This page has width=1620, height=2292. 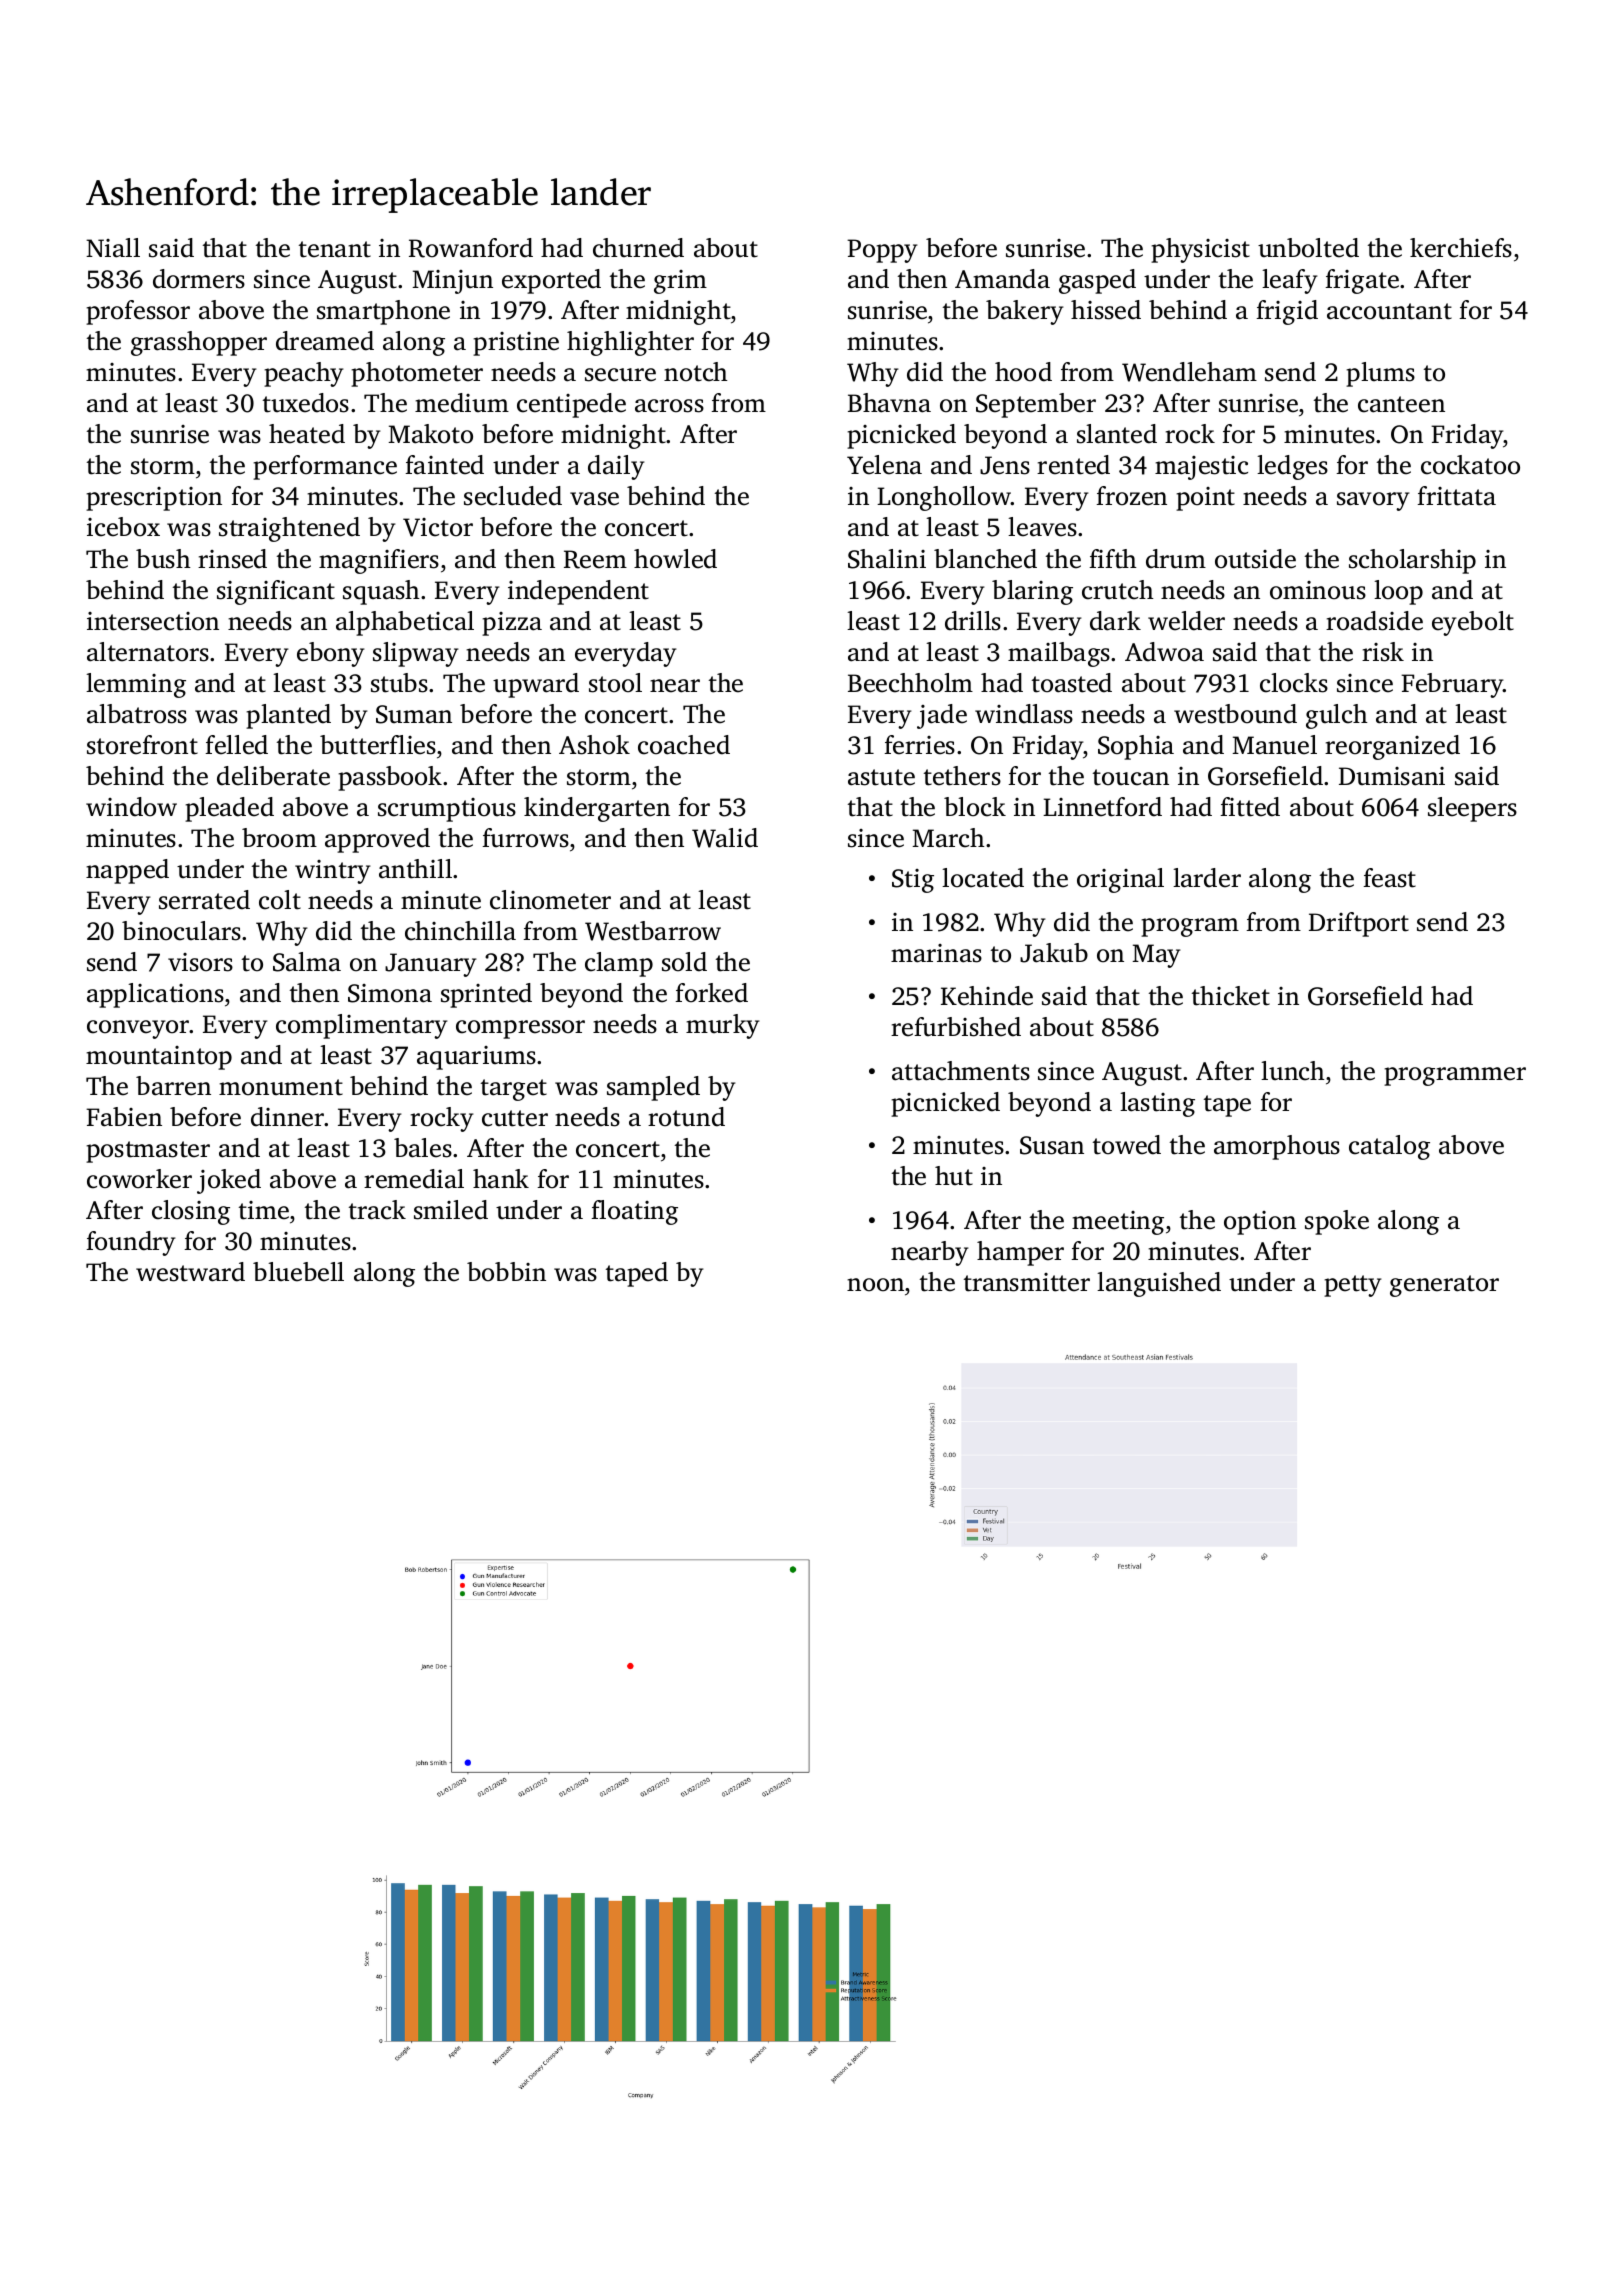 I want to click on noon, so click(x=875, y=1285).
